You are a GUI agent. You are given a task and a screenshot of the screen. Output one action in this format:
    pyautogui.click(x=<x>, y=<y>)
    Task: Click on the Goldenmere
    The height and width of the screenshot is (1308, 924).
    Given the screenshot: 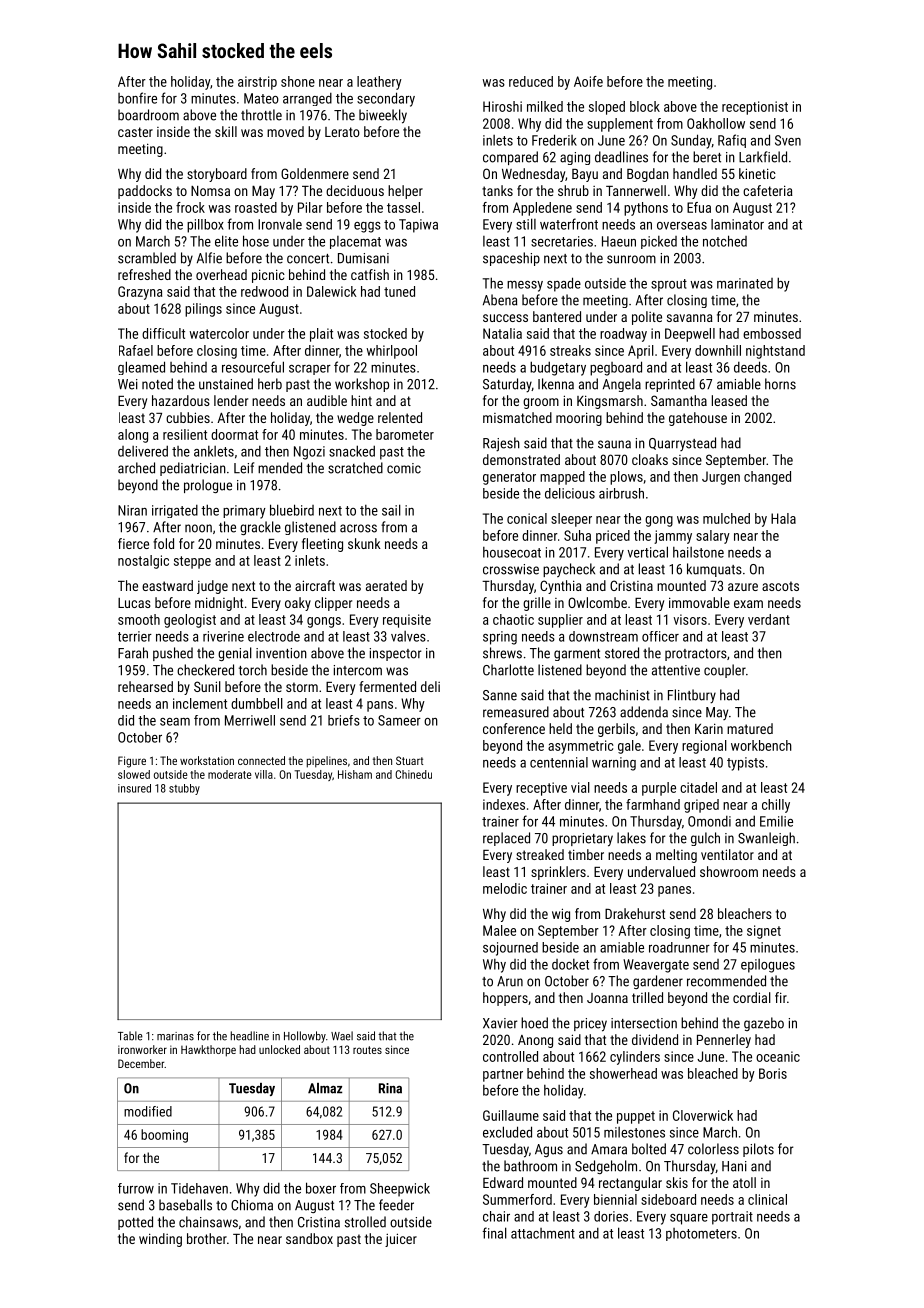 What is the action you would take?
    pyautogui.click(x=315, y=173)
